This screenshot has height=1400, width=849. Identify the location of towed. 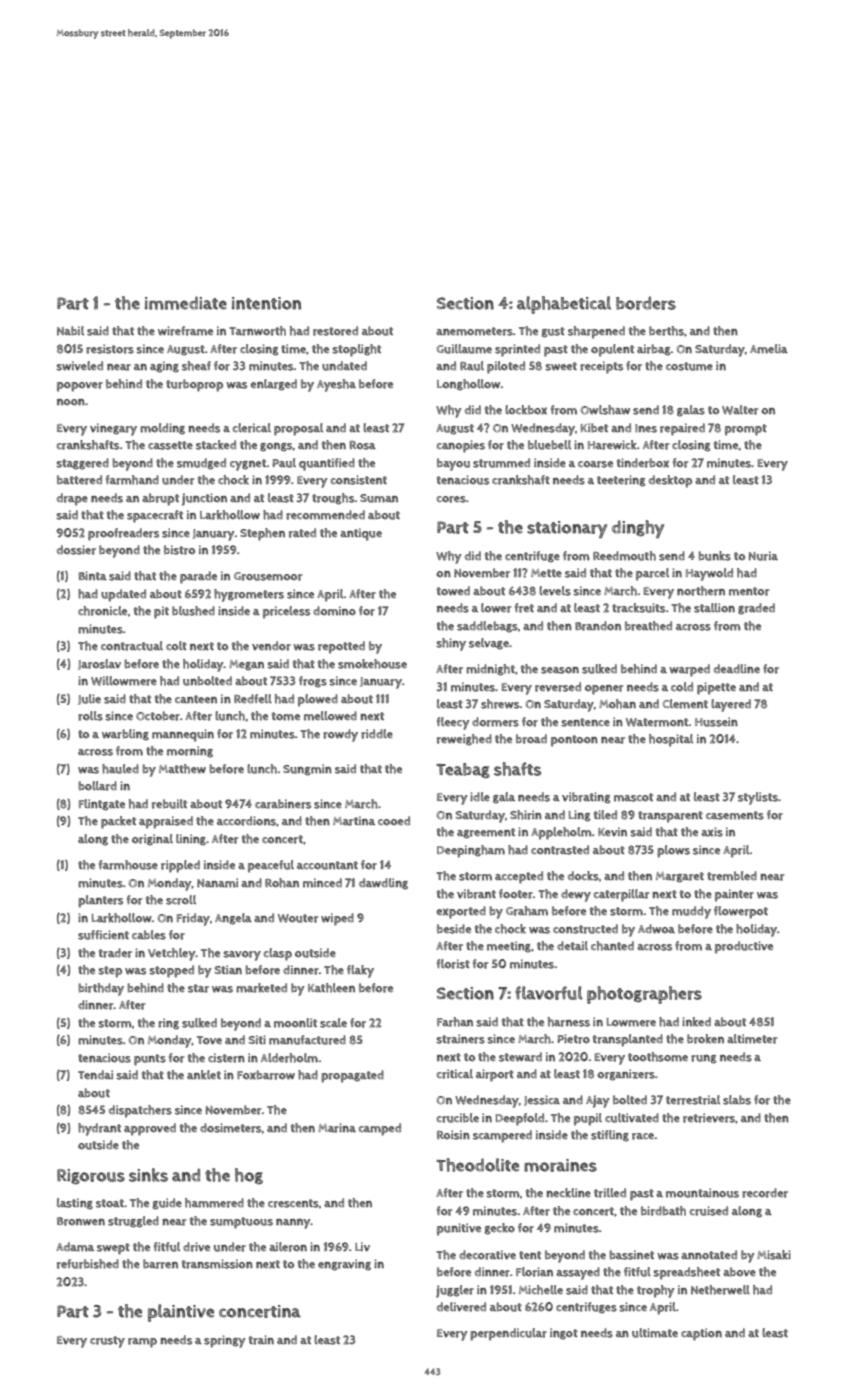
(453, 591).
